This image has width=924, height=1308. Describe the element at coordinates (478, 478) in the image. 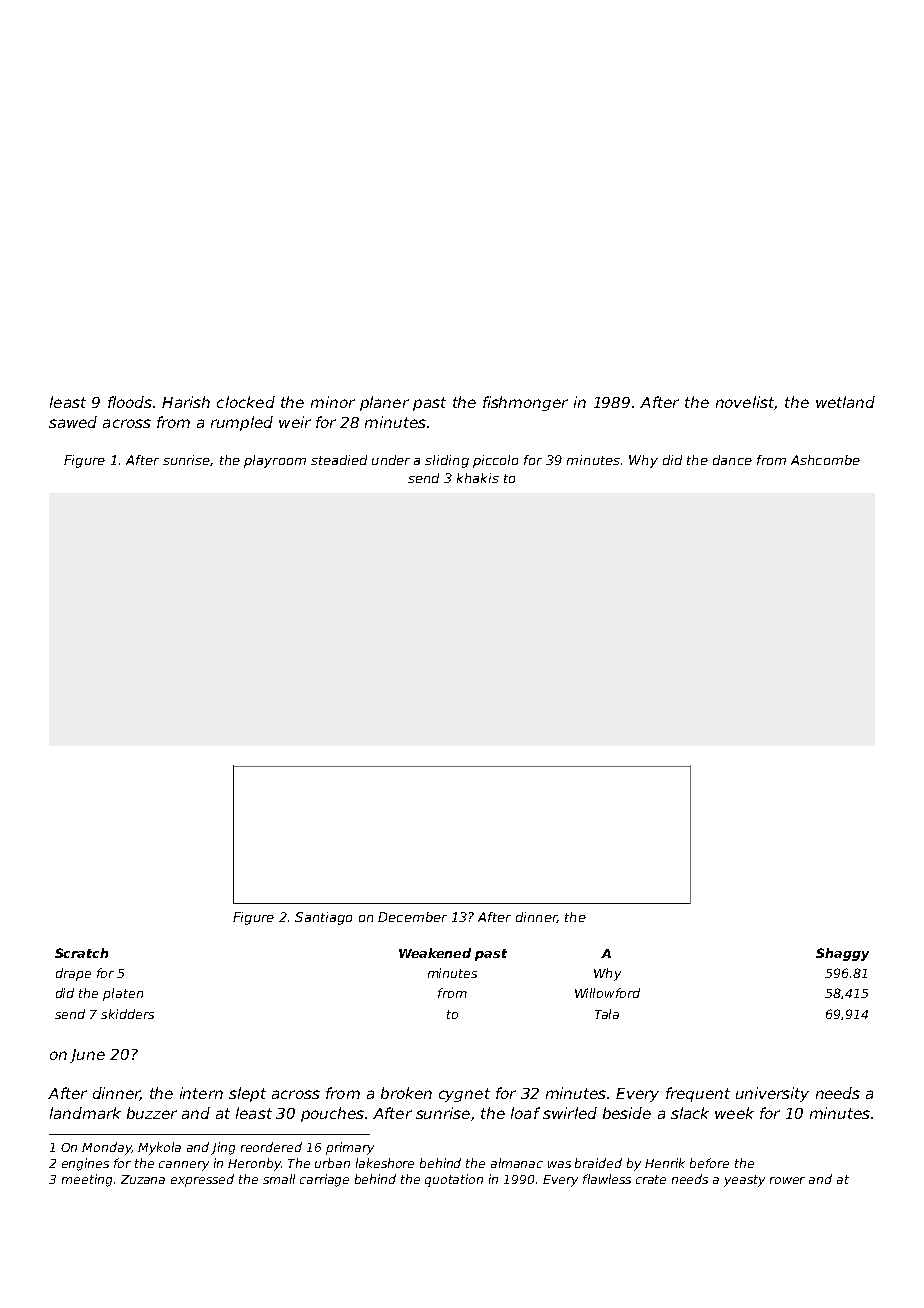

I see `khakis` at that location.
